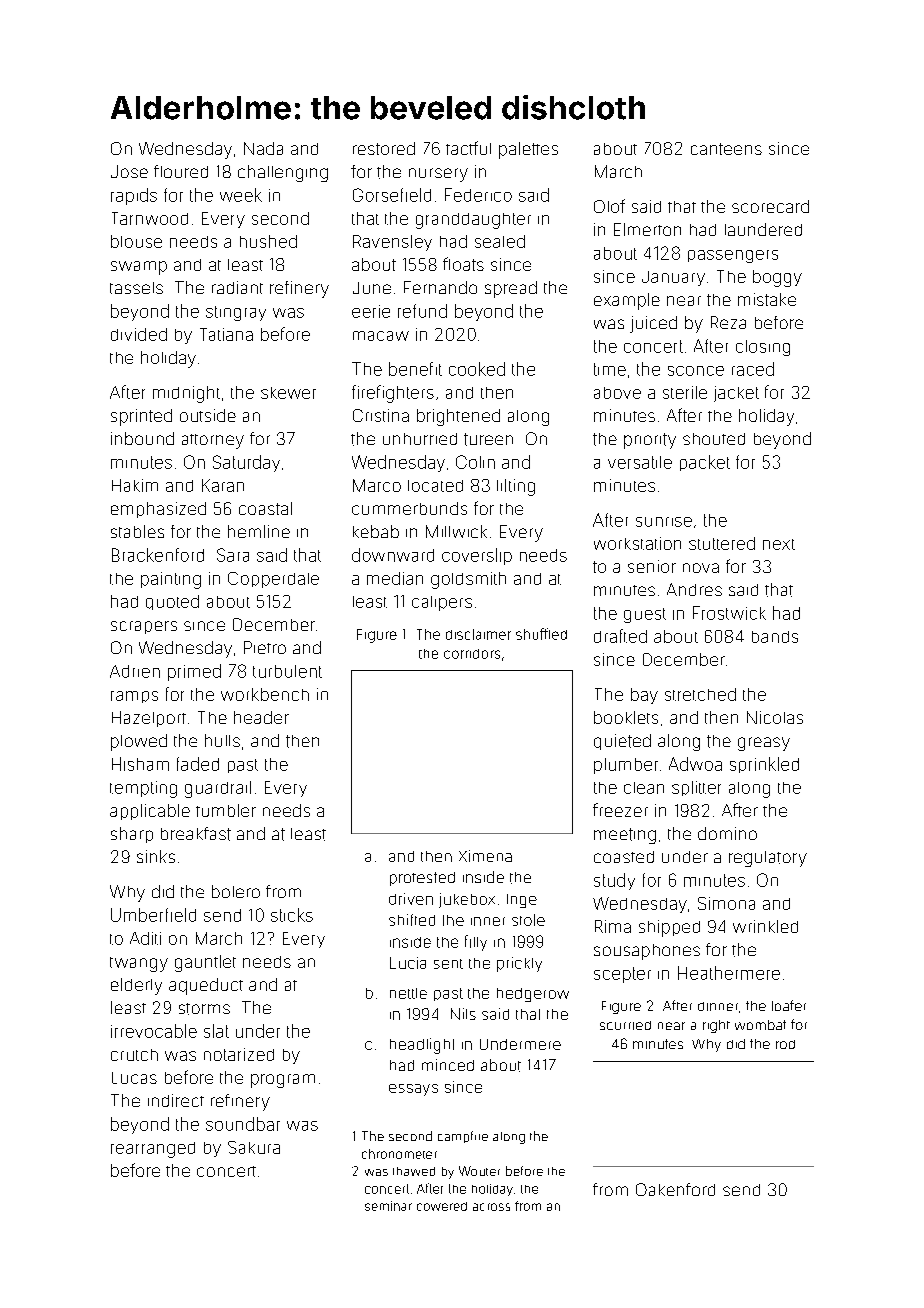 Image resolution: width=924 pixels, height=1308 pixels. I want to click on Oakenford, so click(675, 1189).
